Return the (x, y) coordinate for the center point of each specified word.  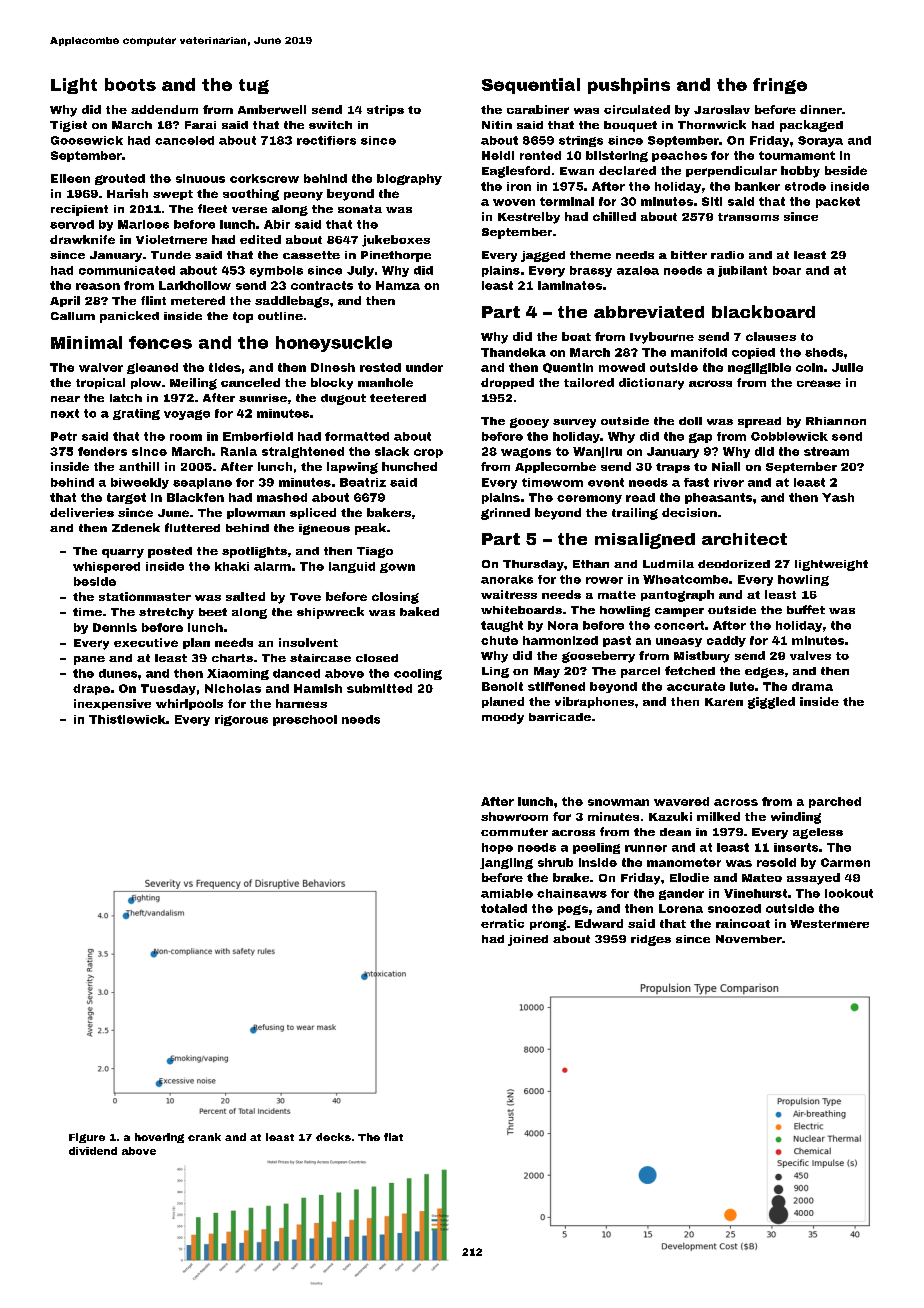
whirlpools (189, 704)
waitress (509, 594)
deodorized (734, 564)
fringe (780, 86)
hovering (159, 1138)
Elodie (689, 877)
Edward (599, 923)
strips (385, 110)
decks (333, 1137)
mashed (282, 497)
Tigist (68, 126)
